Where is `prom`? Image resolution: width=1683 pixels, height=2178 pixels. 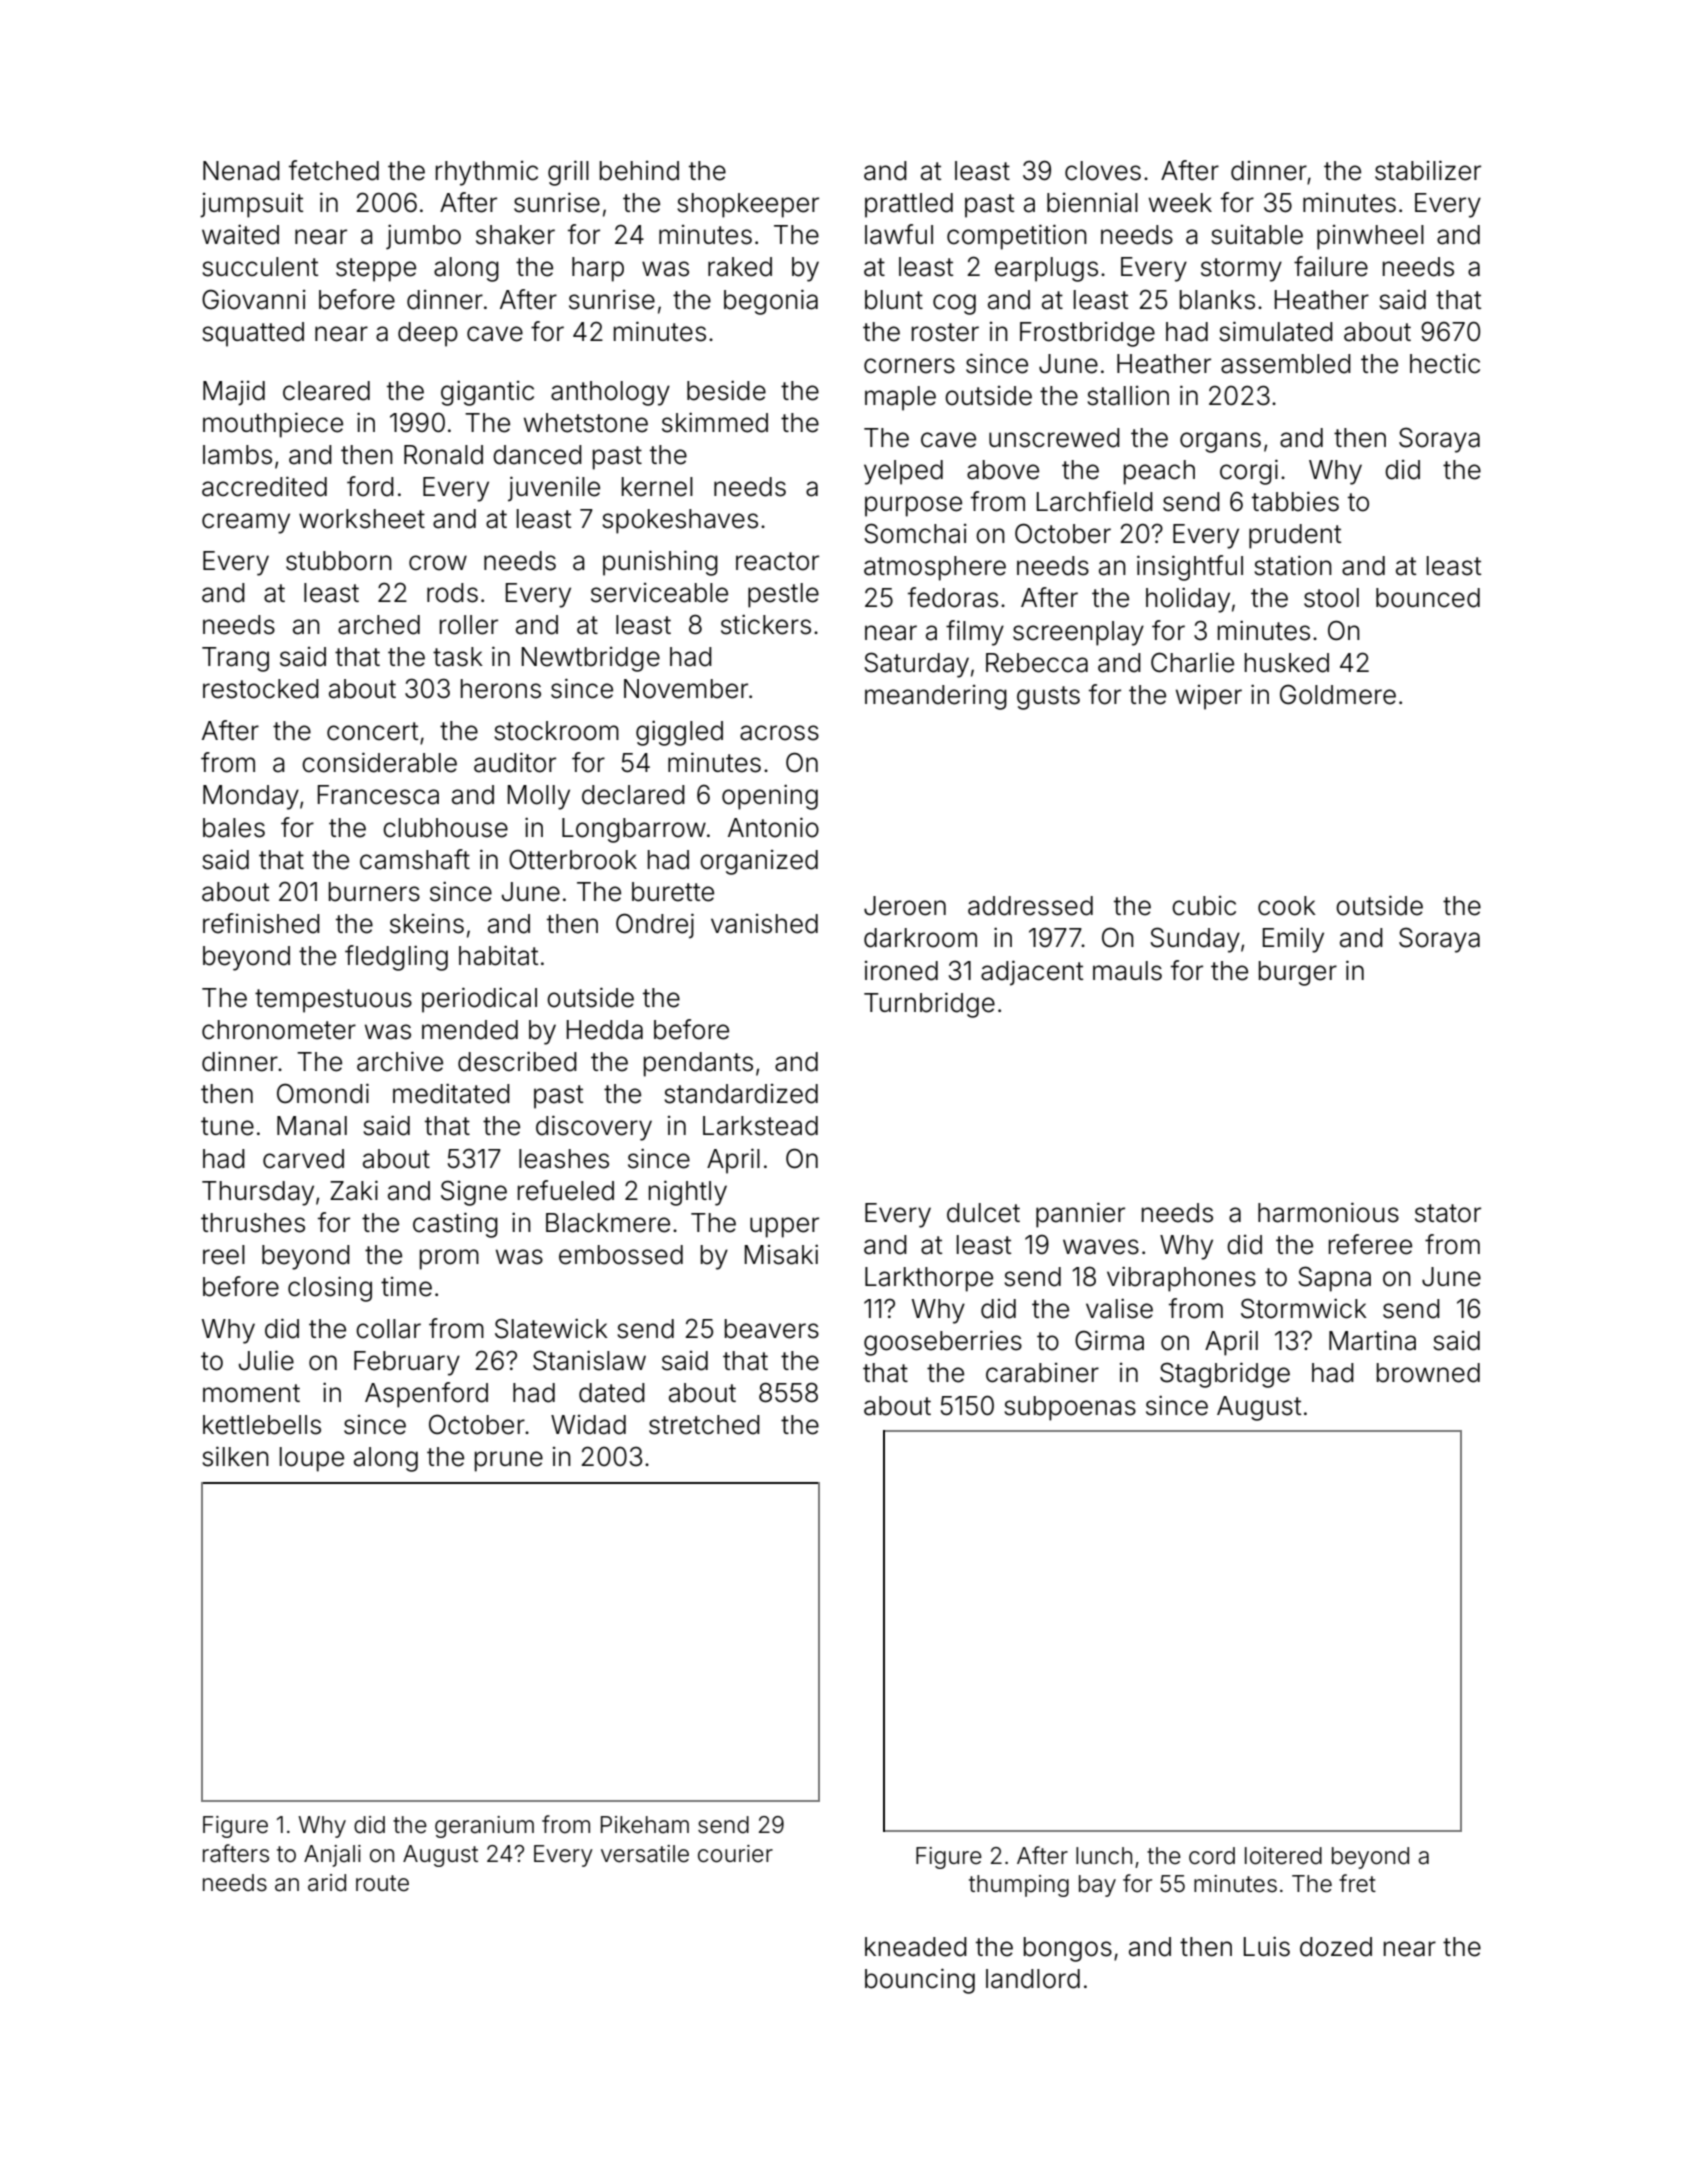 prom is located at coordinates (449, 1259).
